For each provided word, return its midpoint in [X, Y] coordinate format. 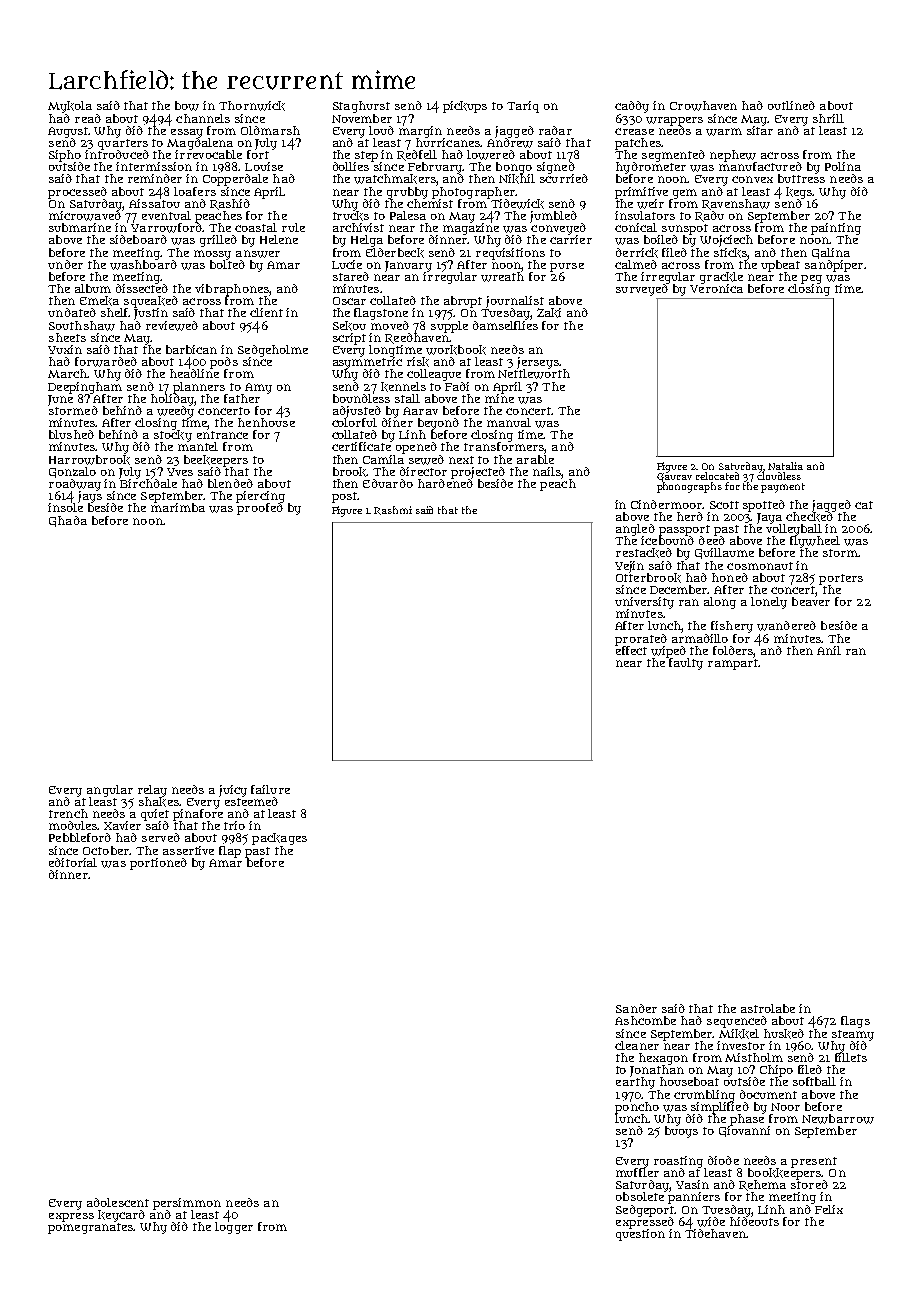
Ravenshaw [736, 204]
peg [811, 279]
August [68, 132]
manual [509, 422]
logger [234, 1228]
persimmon [187, 1204]
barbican [191, 349]
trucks [351, 216]
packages [279, 839]
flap [230, 852]
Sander [636, 1008]
